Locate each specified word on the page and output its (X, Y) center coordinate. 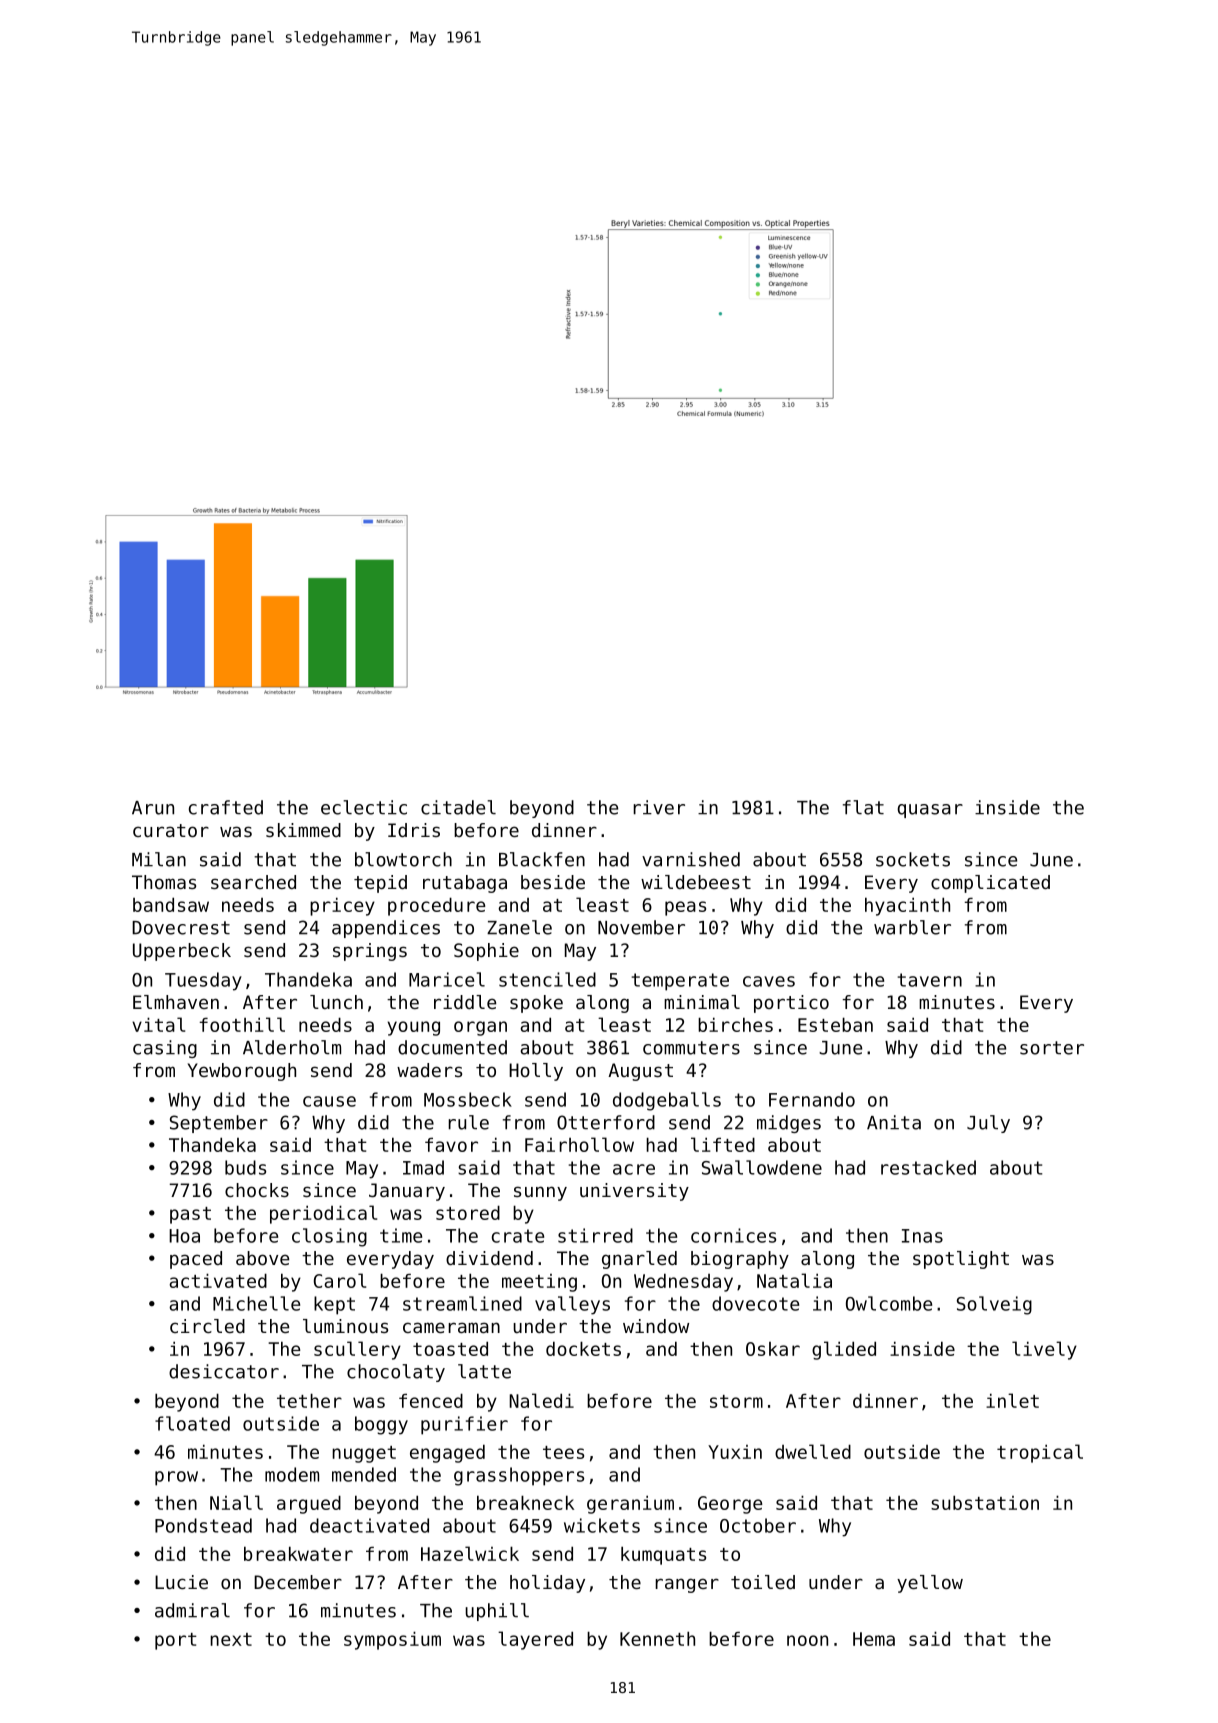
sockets (913, 859)
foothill (242, 1024)
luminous (345, 1326)
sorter (1052, 1048)
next (231, 1639)
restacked (928, 1167)
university (634, 1192)
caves (769, 981)
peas (685, 908)
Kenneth (657, 1638)
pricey (342, 906)
